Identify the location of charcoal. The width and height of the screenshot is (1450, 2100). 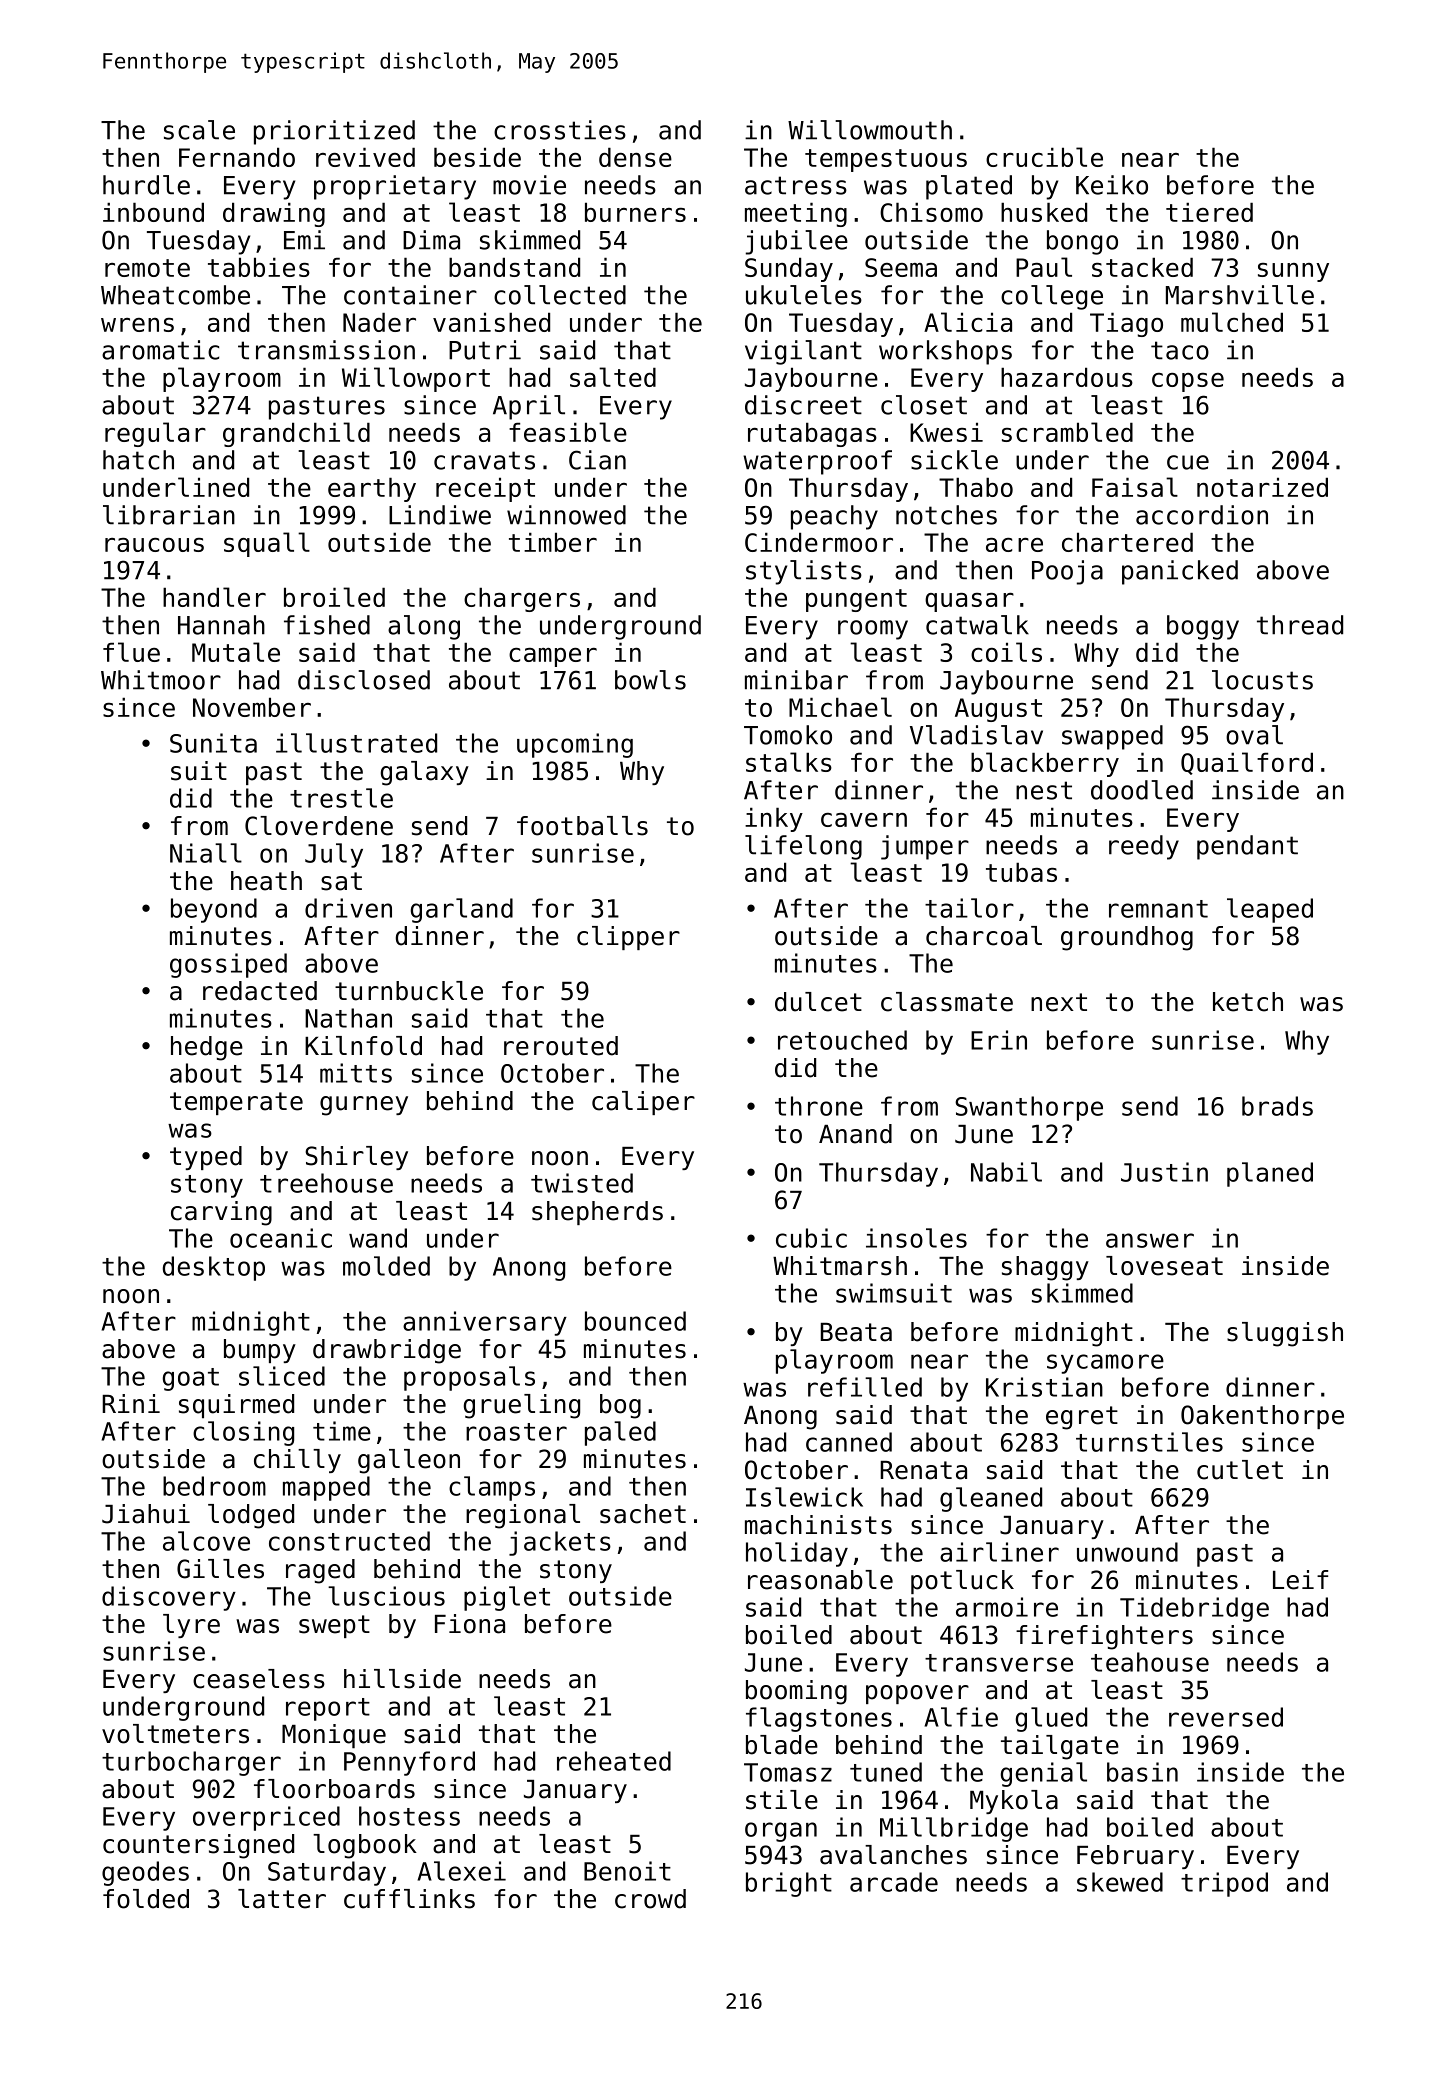
(984, 936).
